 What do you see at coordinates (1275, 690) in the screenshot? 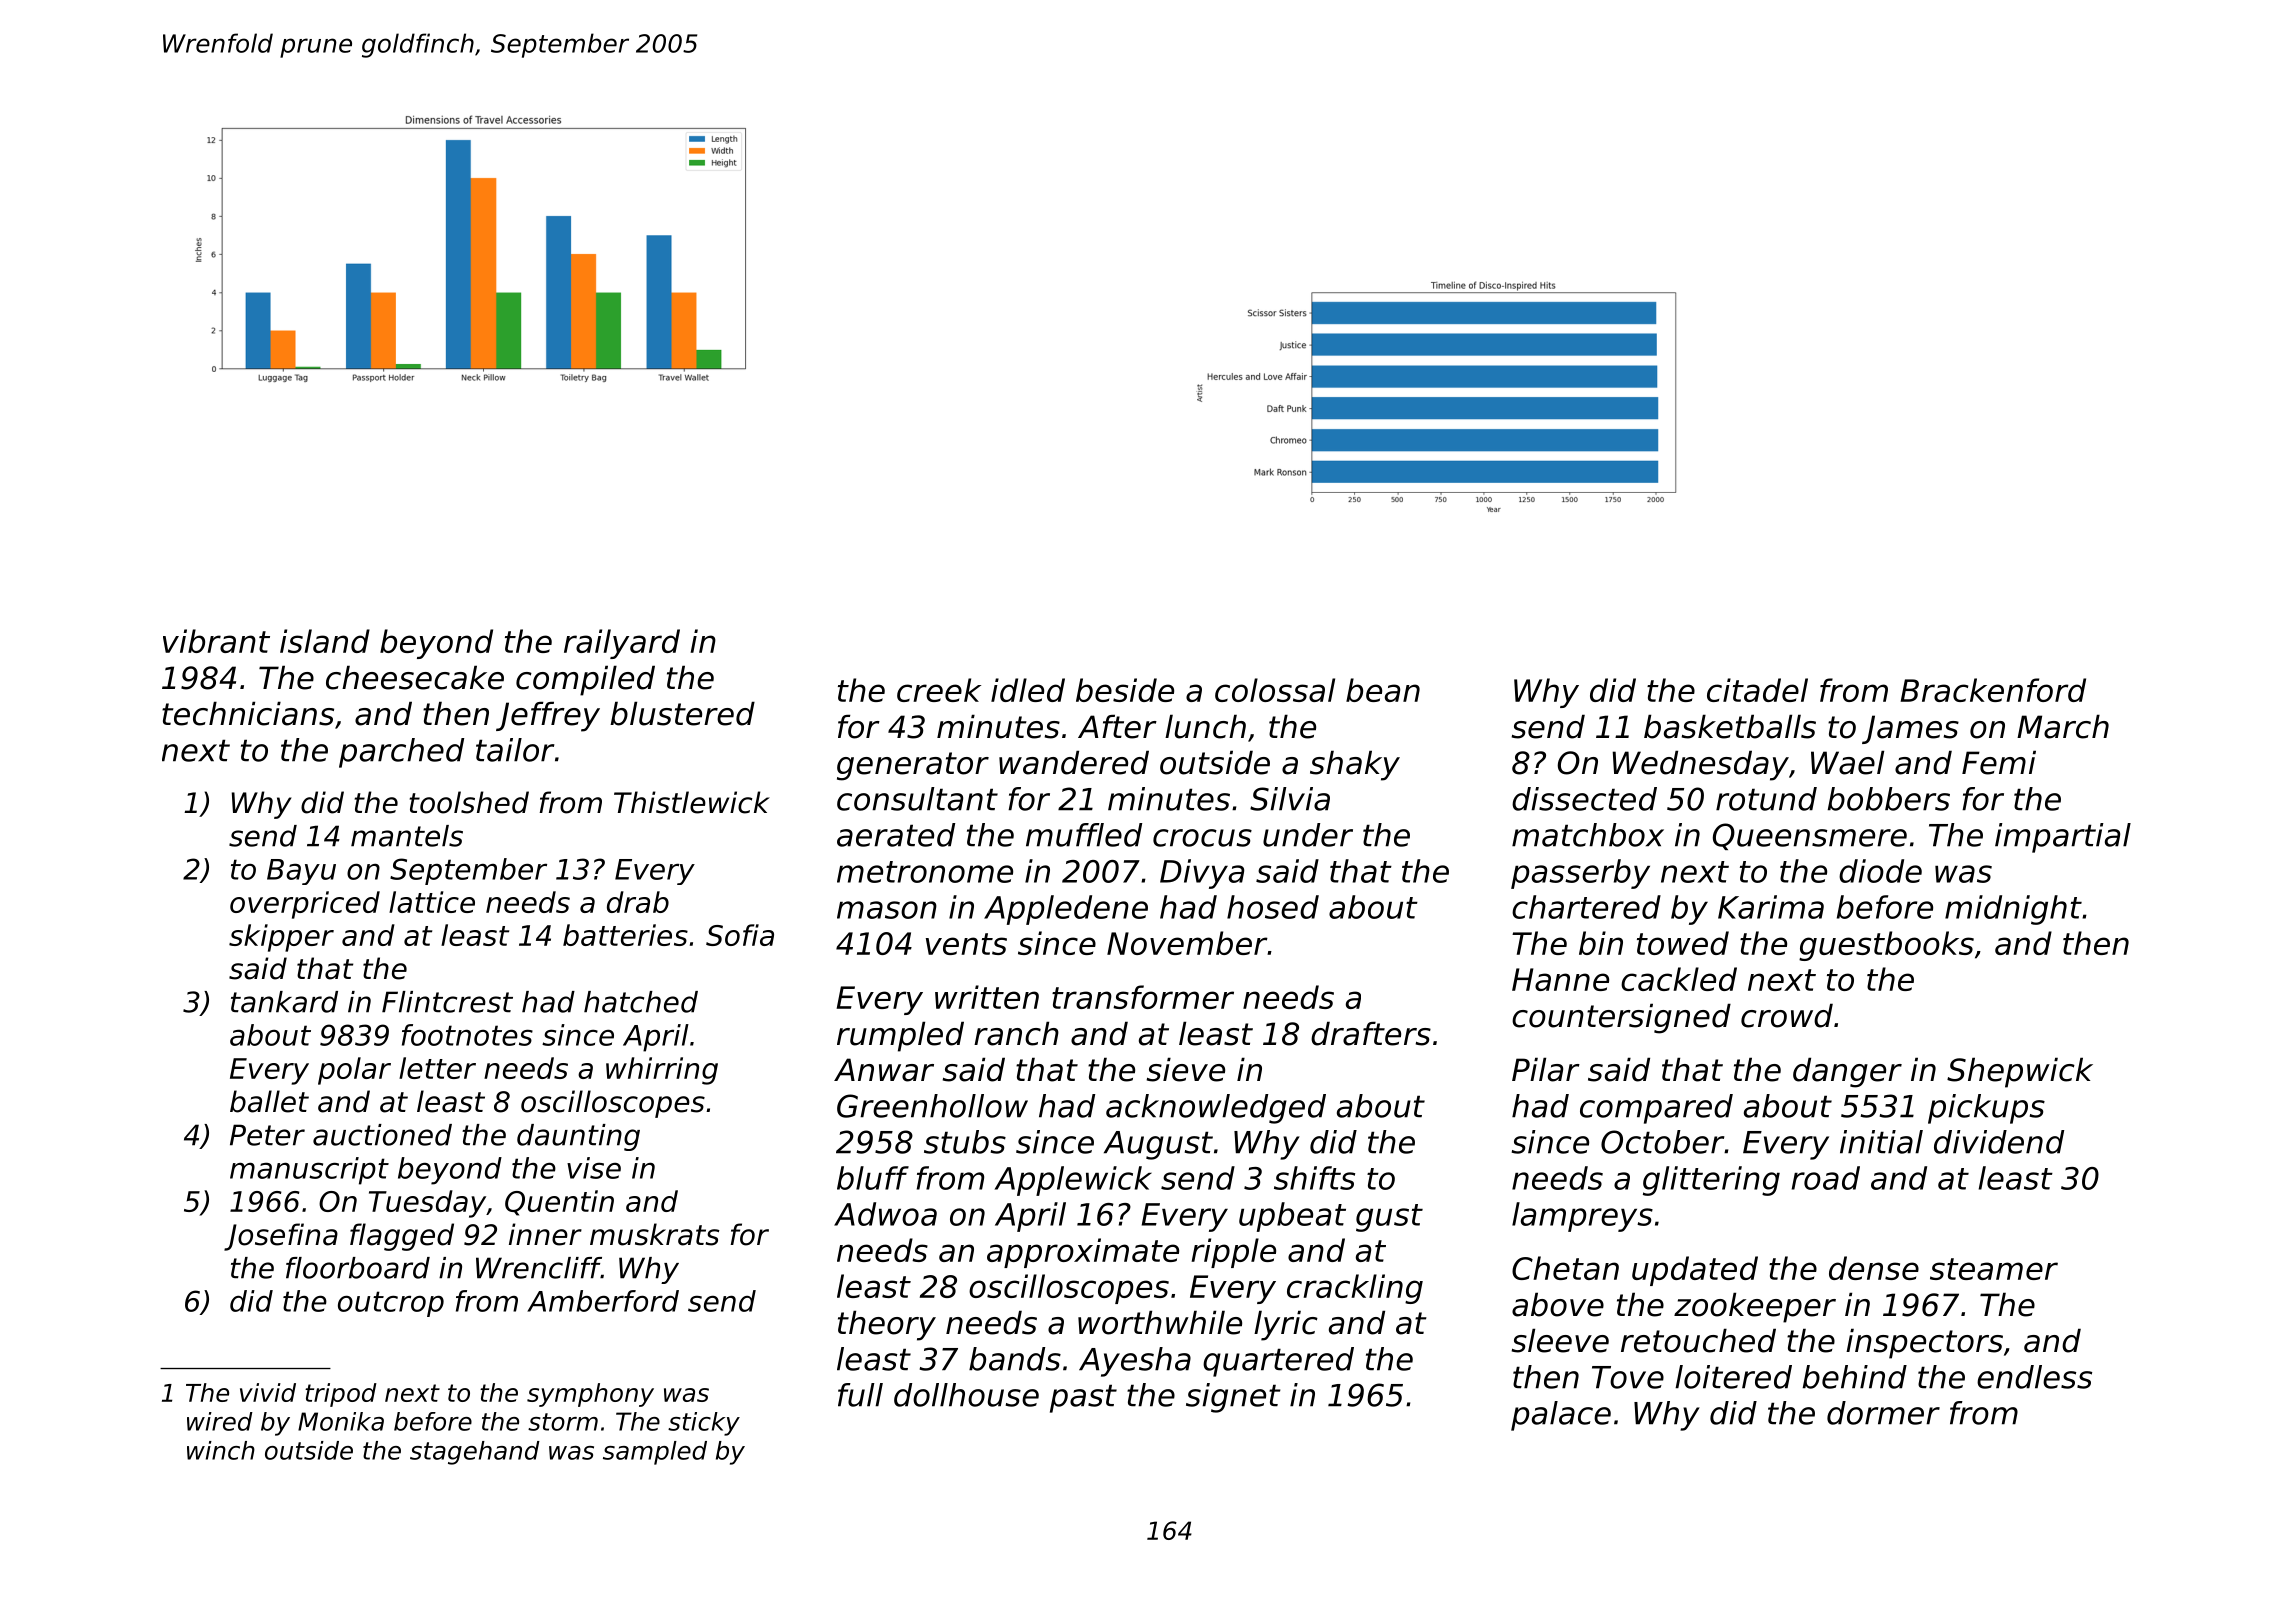
I see `colossal` at bounding box center [1275, 690].
